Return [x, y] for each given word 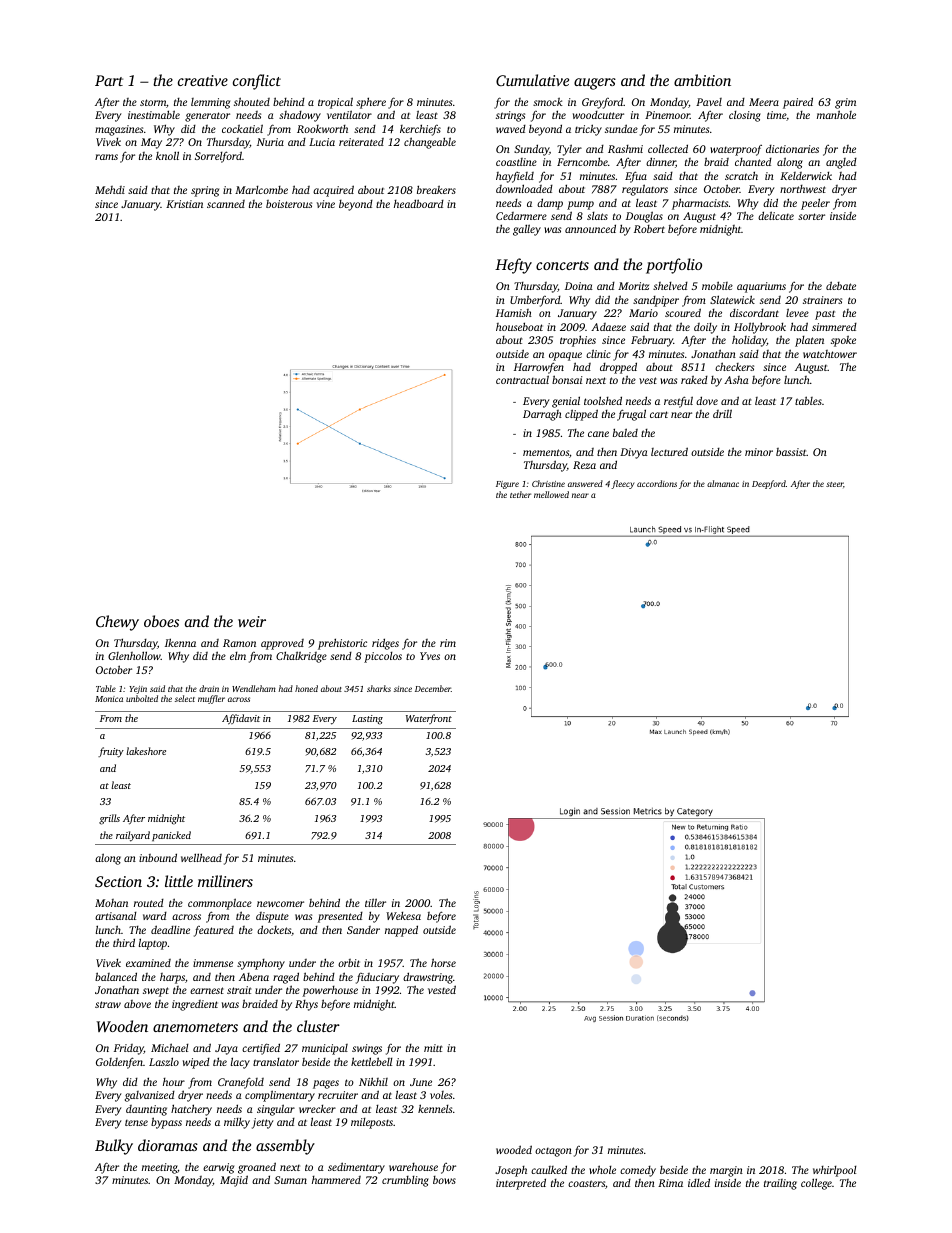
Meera [764, 102]
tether [520, 494]
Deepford [769, 484]
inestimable [154, 114]
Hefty [513, 266]
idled [699, 1182]
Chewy [117, 623]
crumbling [405, 1181]
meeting [159, 1168]
